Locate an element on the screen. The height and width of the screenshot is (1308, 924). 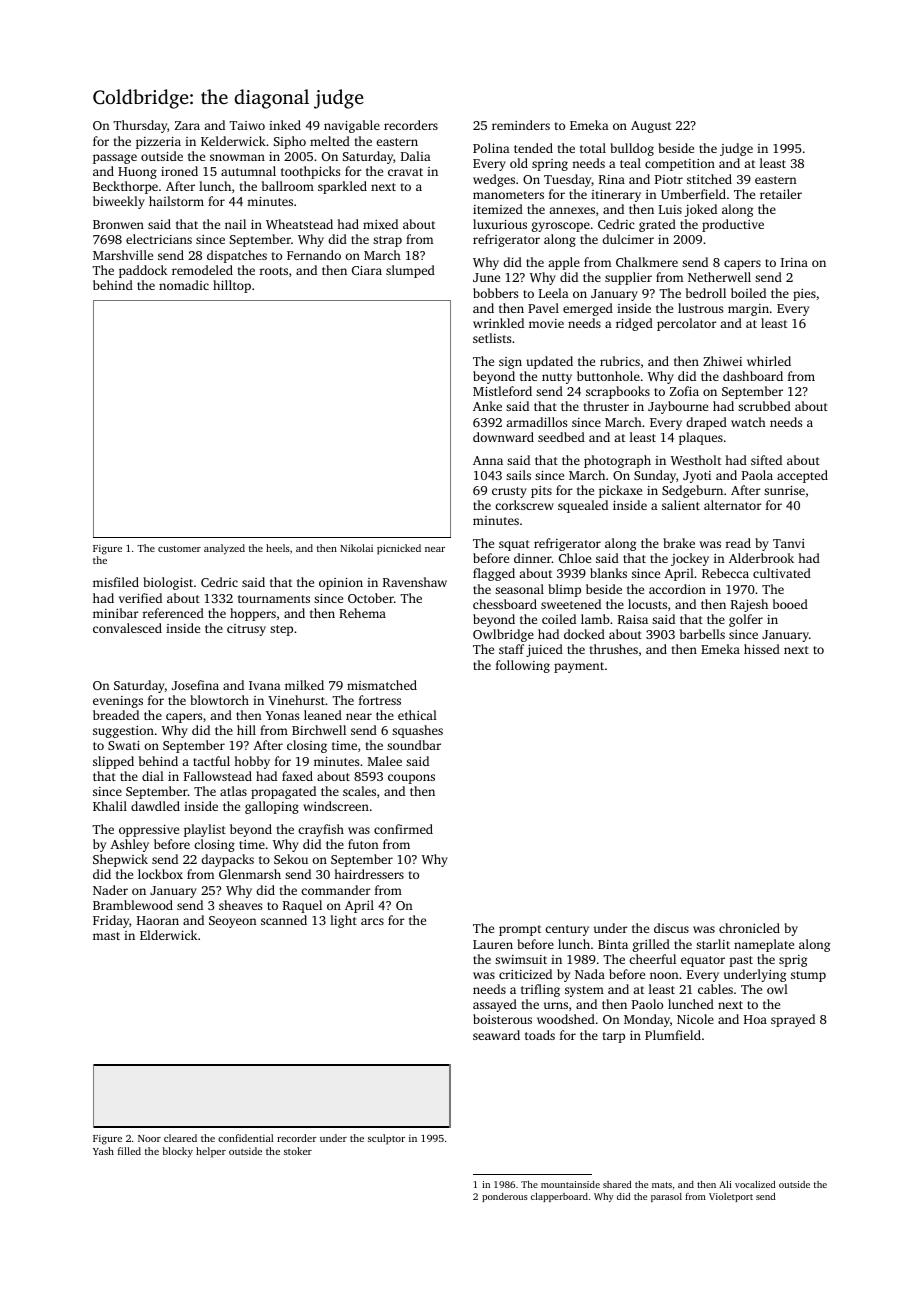
assayed is located at coordinates (495, 1005).
